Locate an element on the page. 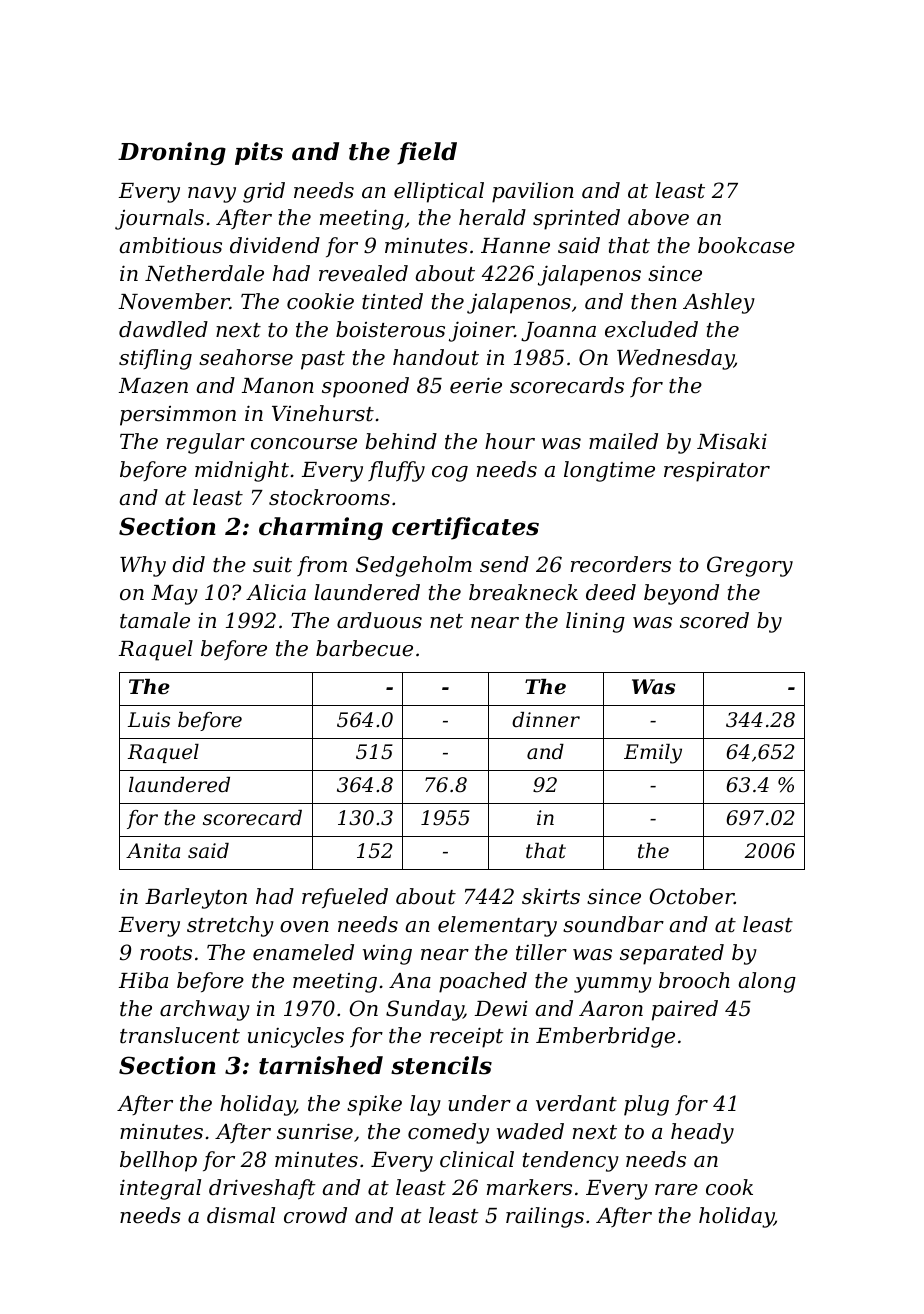 The image size is (924, 1314). dismal is located at coordinates (241, 1215).
